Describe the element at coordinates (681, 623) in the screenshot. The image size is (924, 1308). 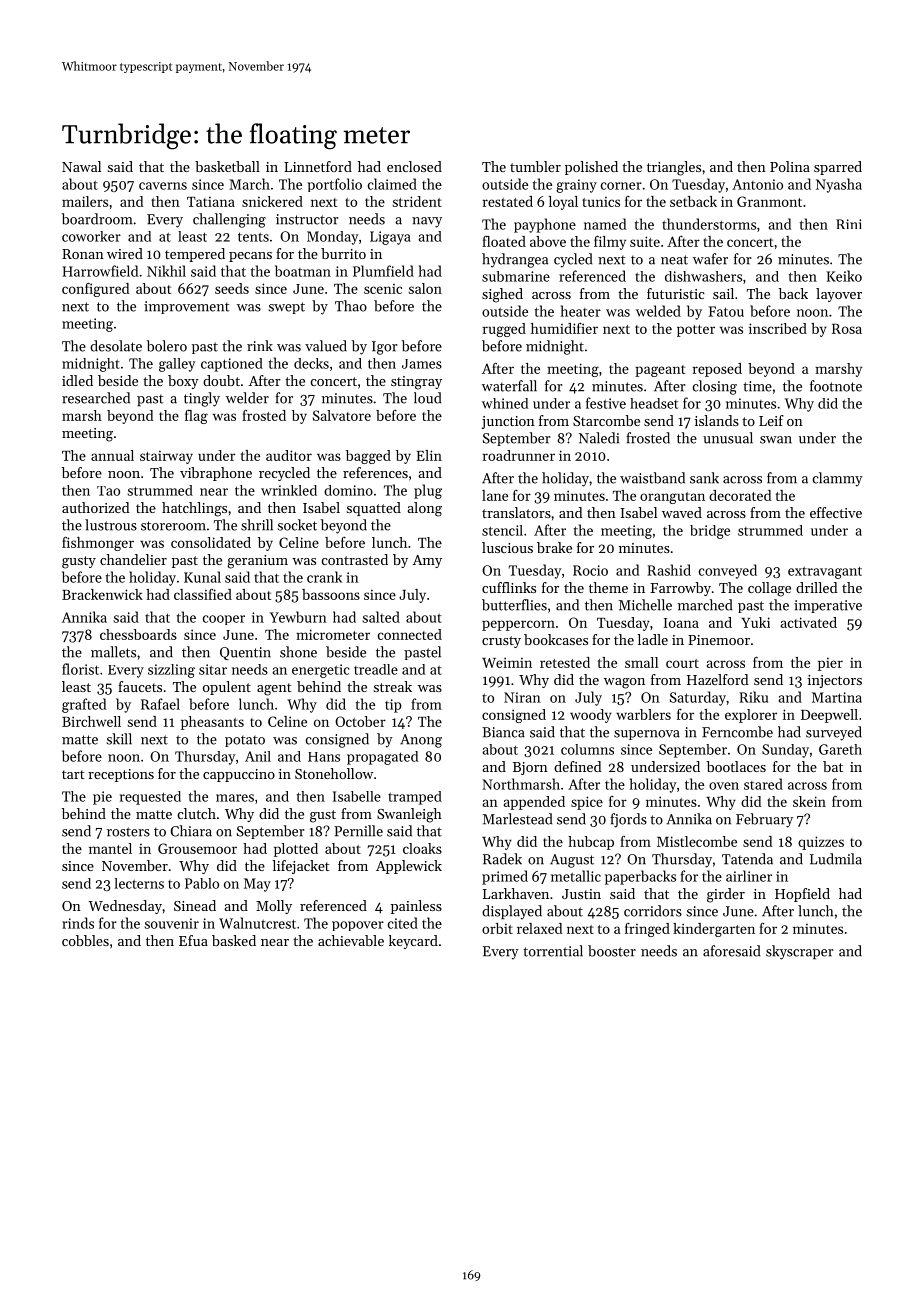
I see `Ioana` at that location.
